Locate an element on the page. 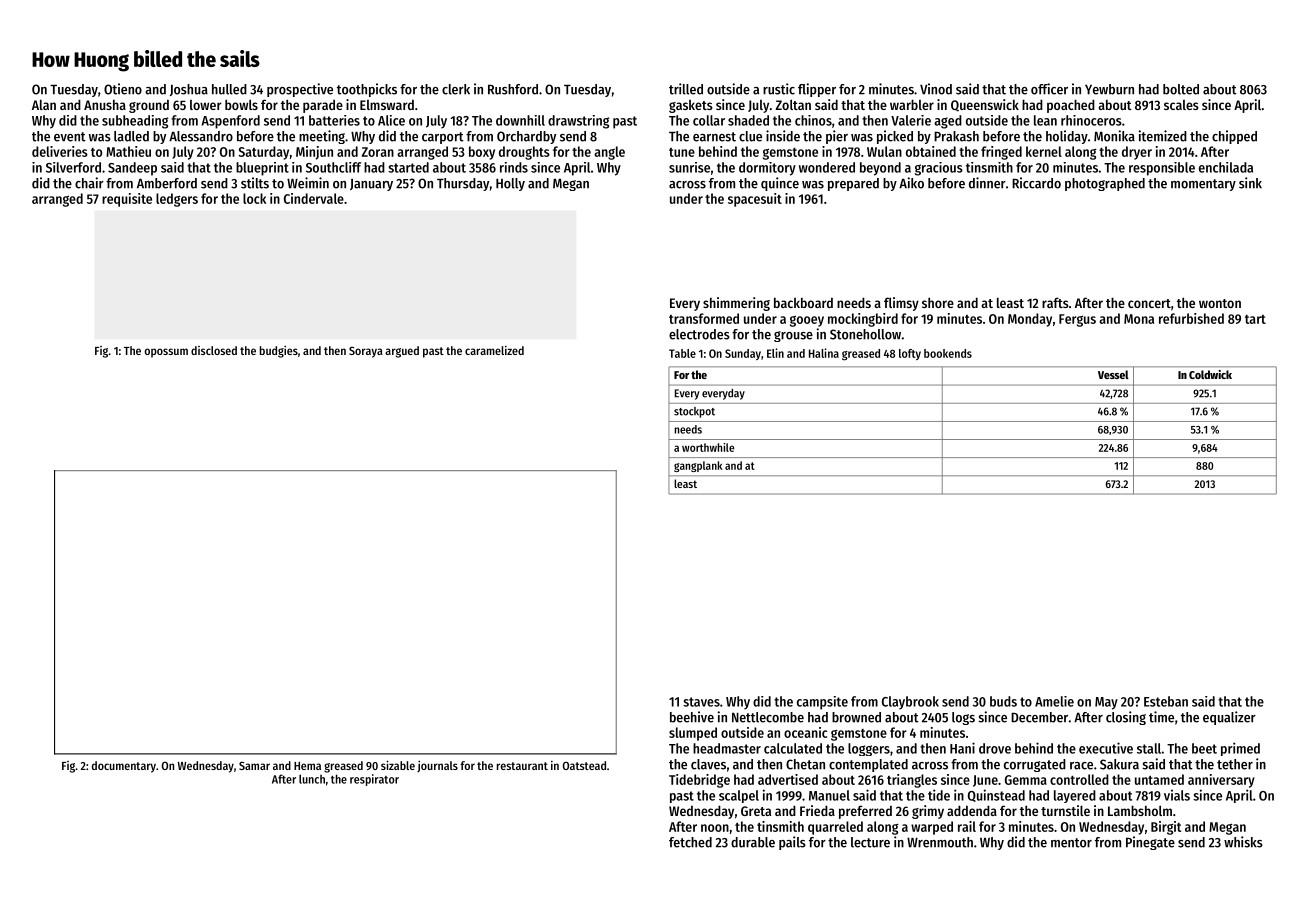 The height and width of the image is (924, 1308). Table is located at coordinates (682, 353).
